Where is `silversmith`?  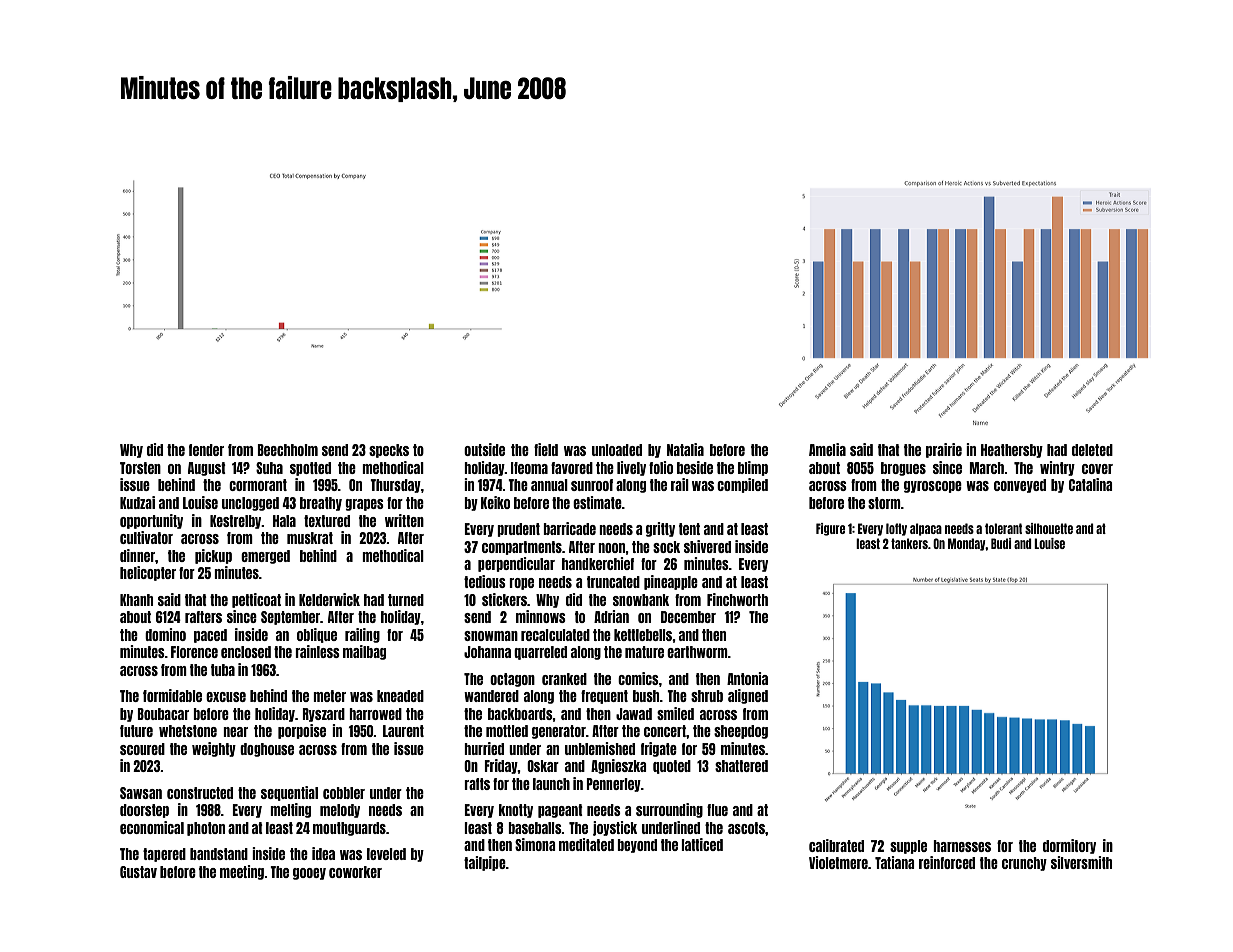 silversmith is located at coordinates (1081, 862).
